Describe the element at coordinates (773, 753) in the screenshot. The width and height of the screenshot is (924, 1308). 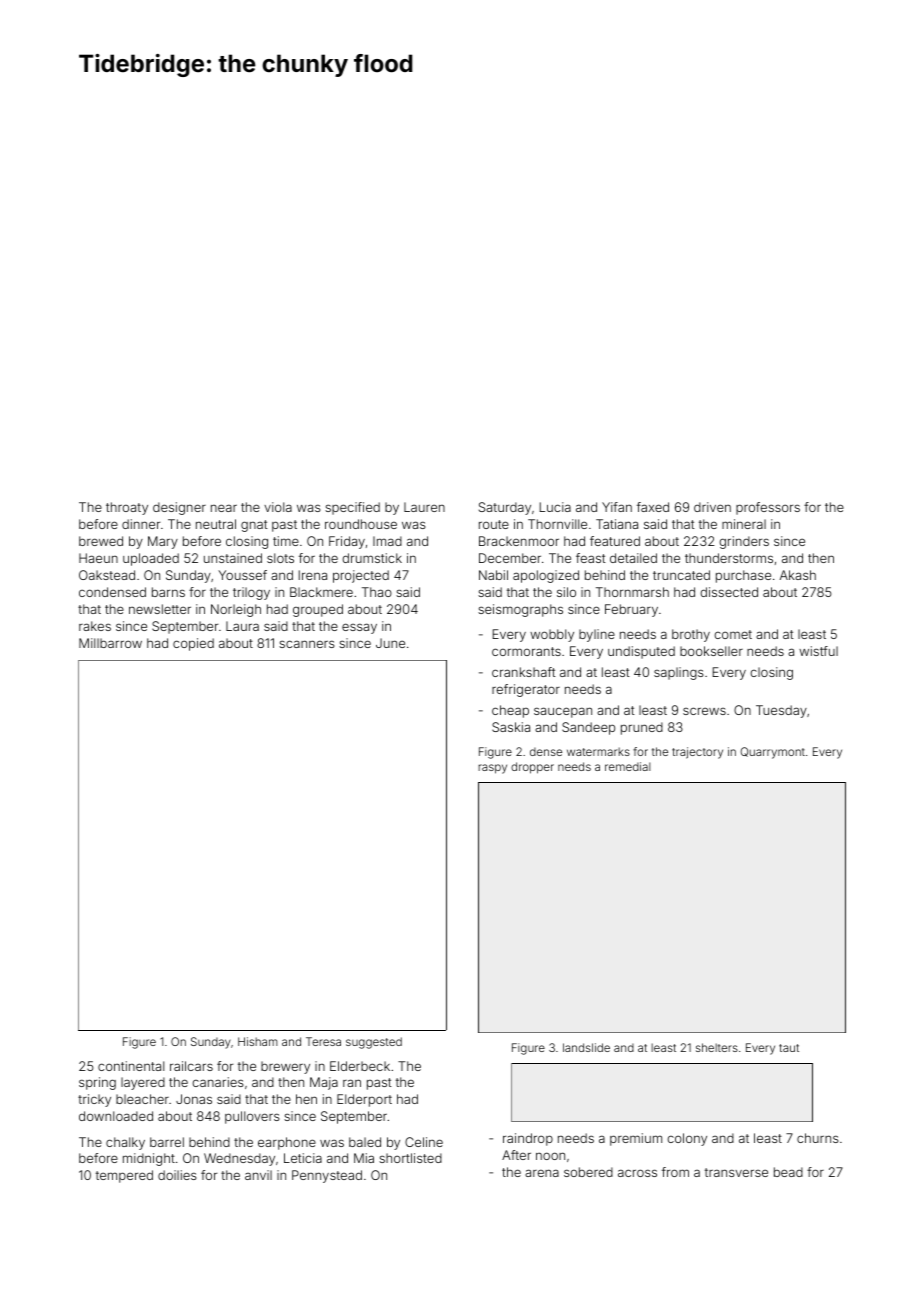
I see `Quarrymont` at that location.
